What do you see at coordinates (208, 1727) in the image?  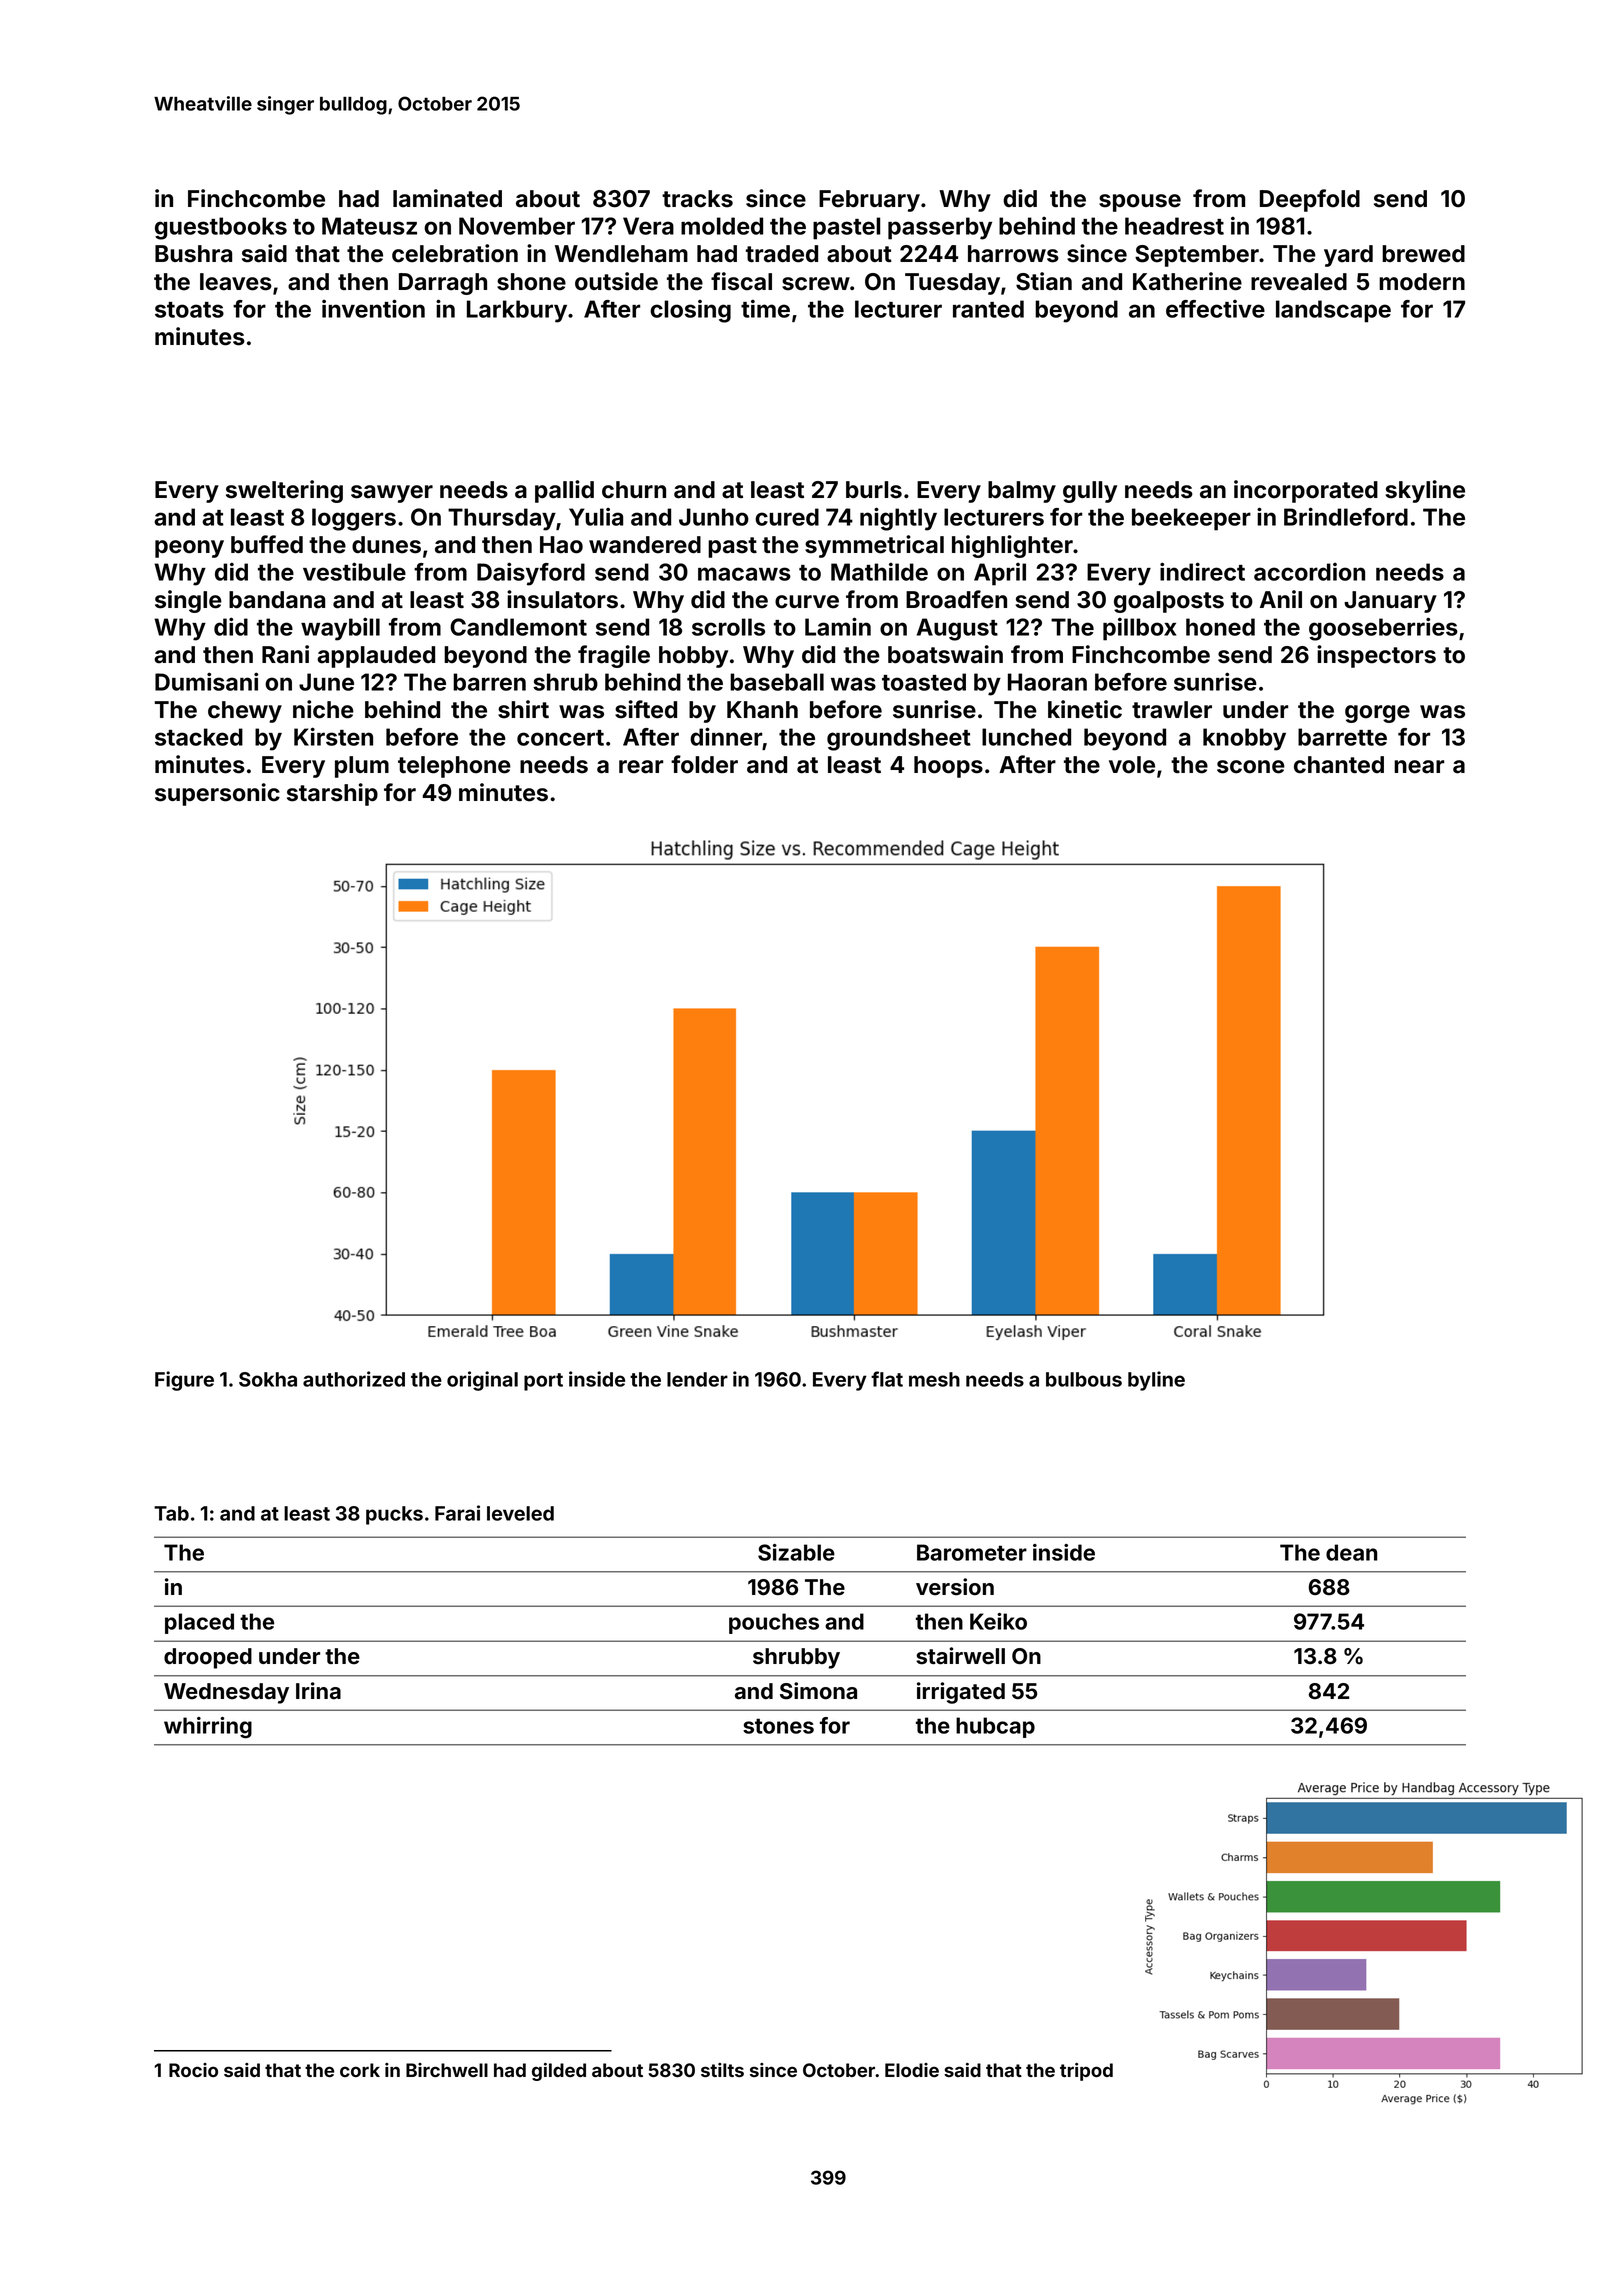 I see `whirring` at bounding box center [208, 1727].
